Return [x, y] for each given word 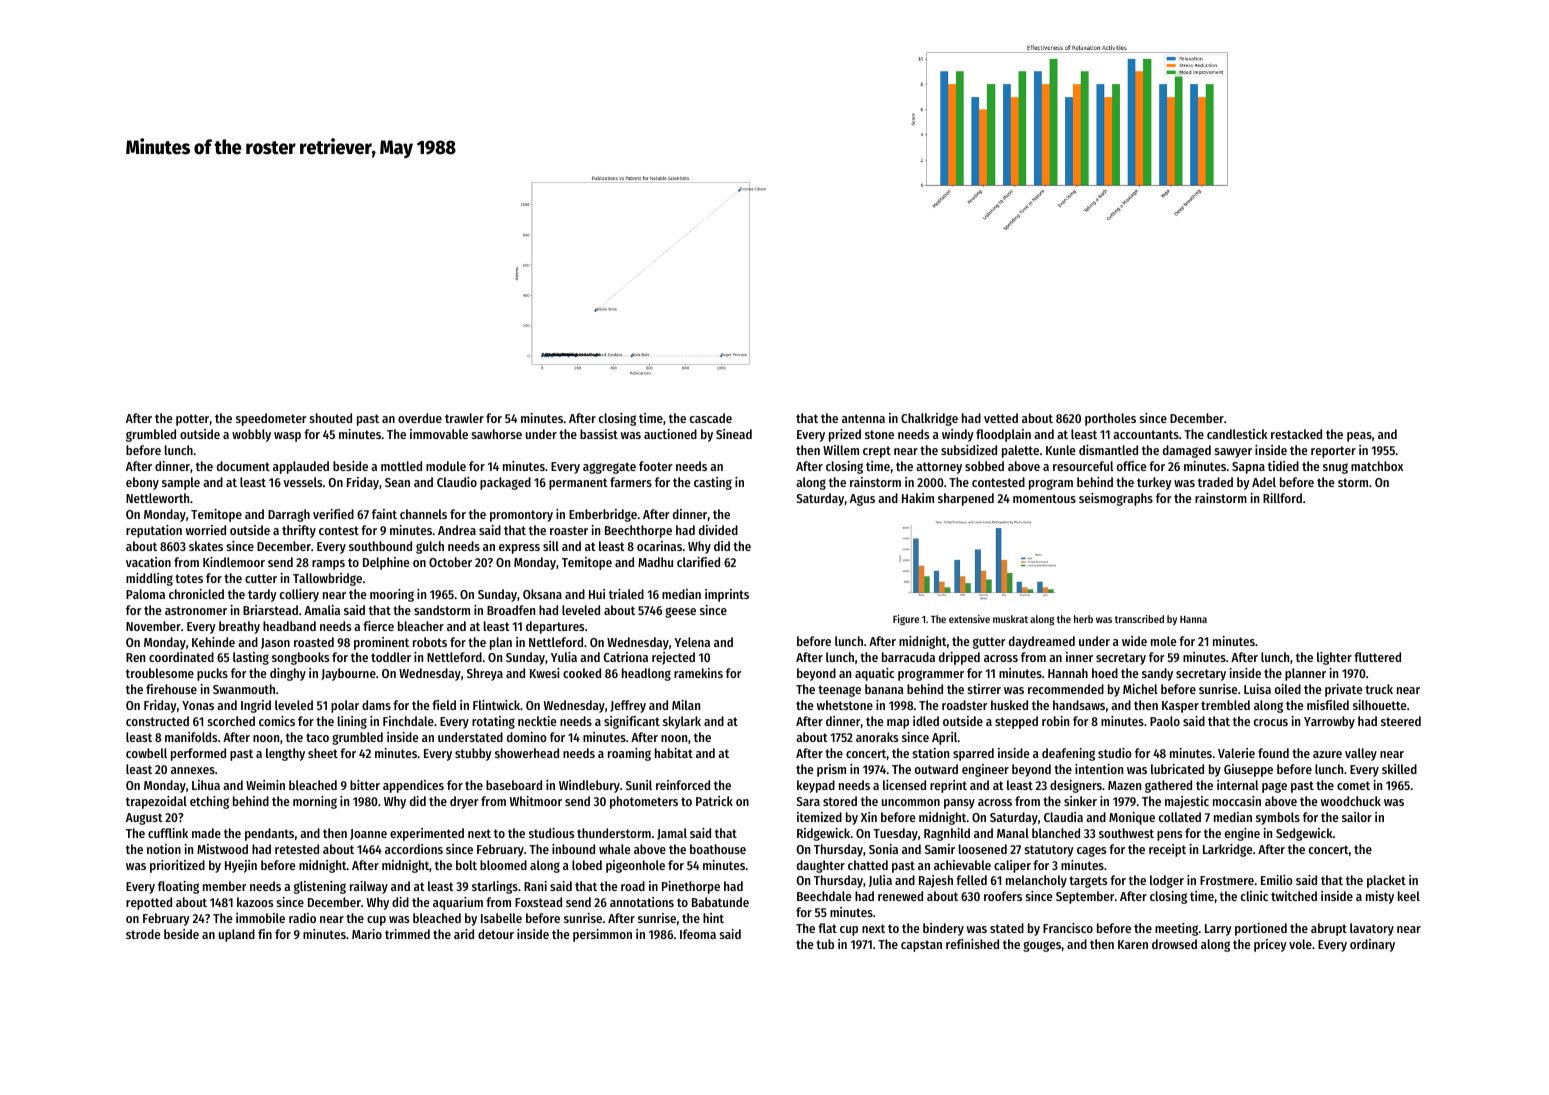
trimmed [407, 934]
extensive [969, 619]
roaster [569, 530]
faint [384, 514]
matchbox [1377, 466]
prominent [381, 643]
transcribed [1139, 619]
